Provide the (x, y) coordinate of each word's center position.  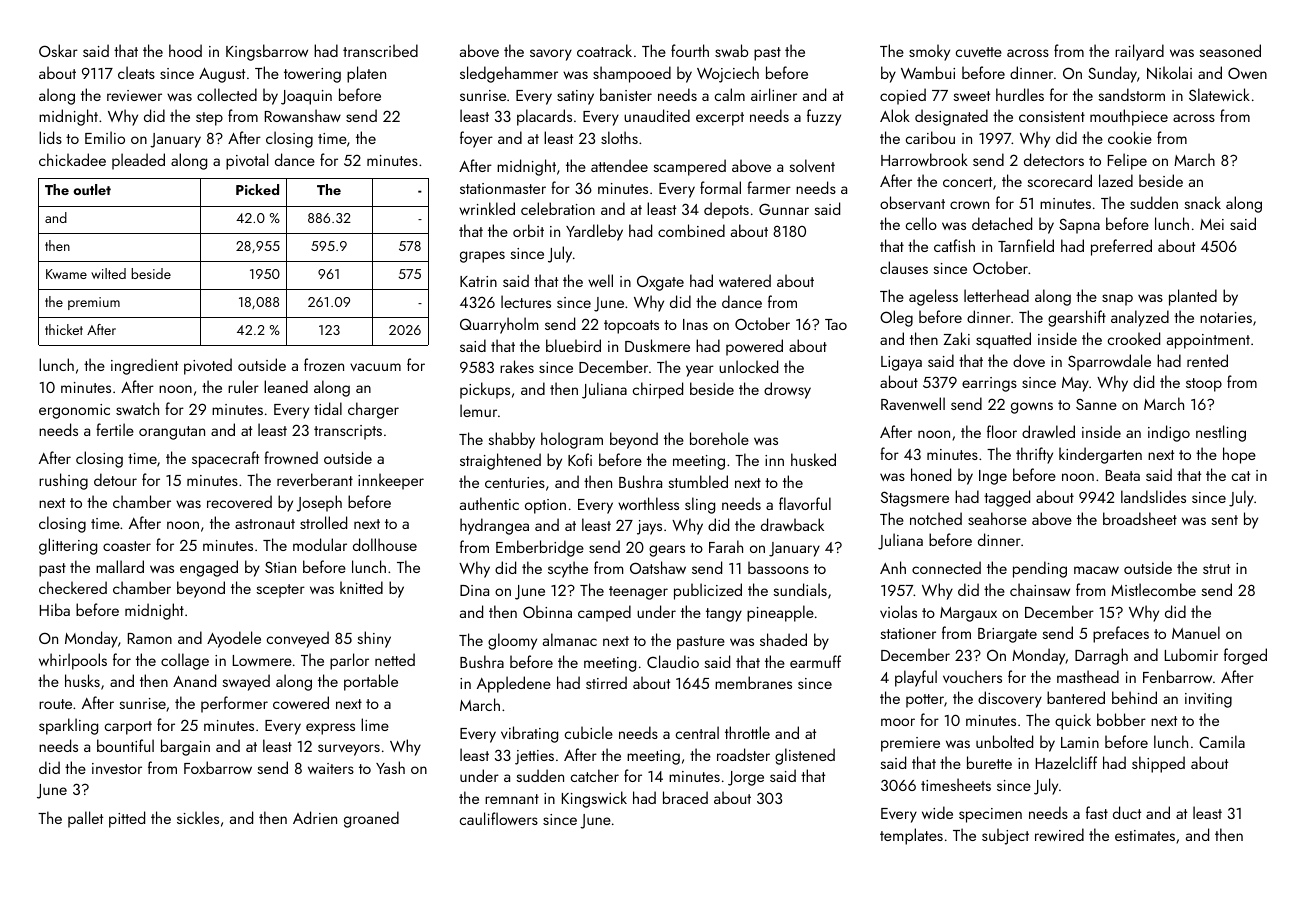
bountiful (125, 745)
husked (813, 459)
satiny (575, 97)
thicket (64, 329)
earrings (989, 384)
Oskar (58, 50)
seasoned (1230, 50)
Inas (695, 324)
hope (1239, 455)
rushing (63, 481)
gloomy (512, 641)
